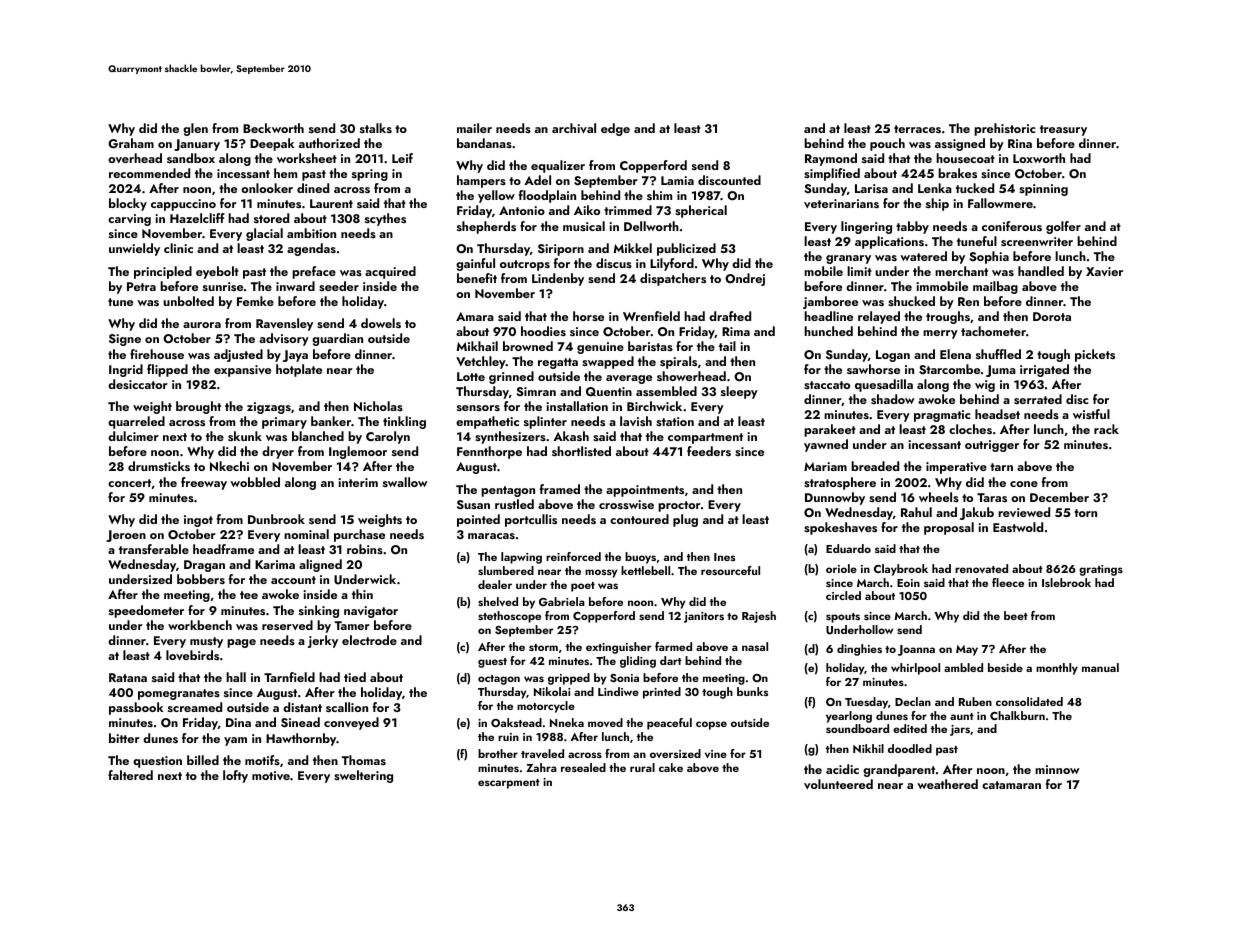  What do you see at coordinates (989, 257) in the page?
I see `Sophia` at bounding box center [989, 257].
